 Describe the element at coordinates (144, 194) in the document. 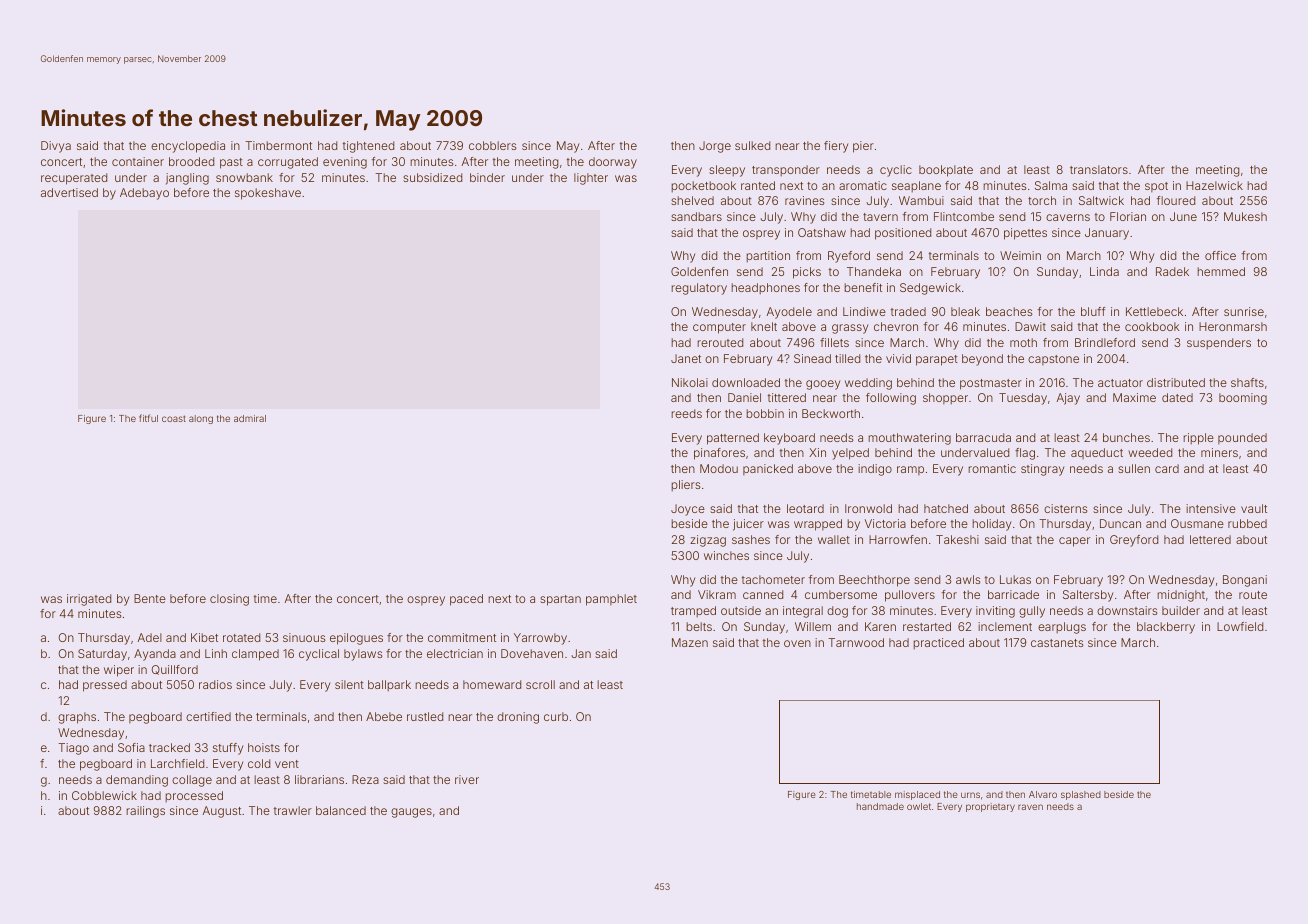

I see `Adebayo` at that location.
